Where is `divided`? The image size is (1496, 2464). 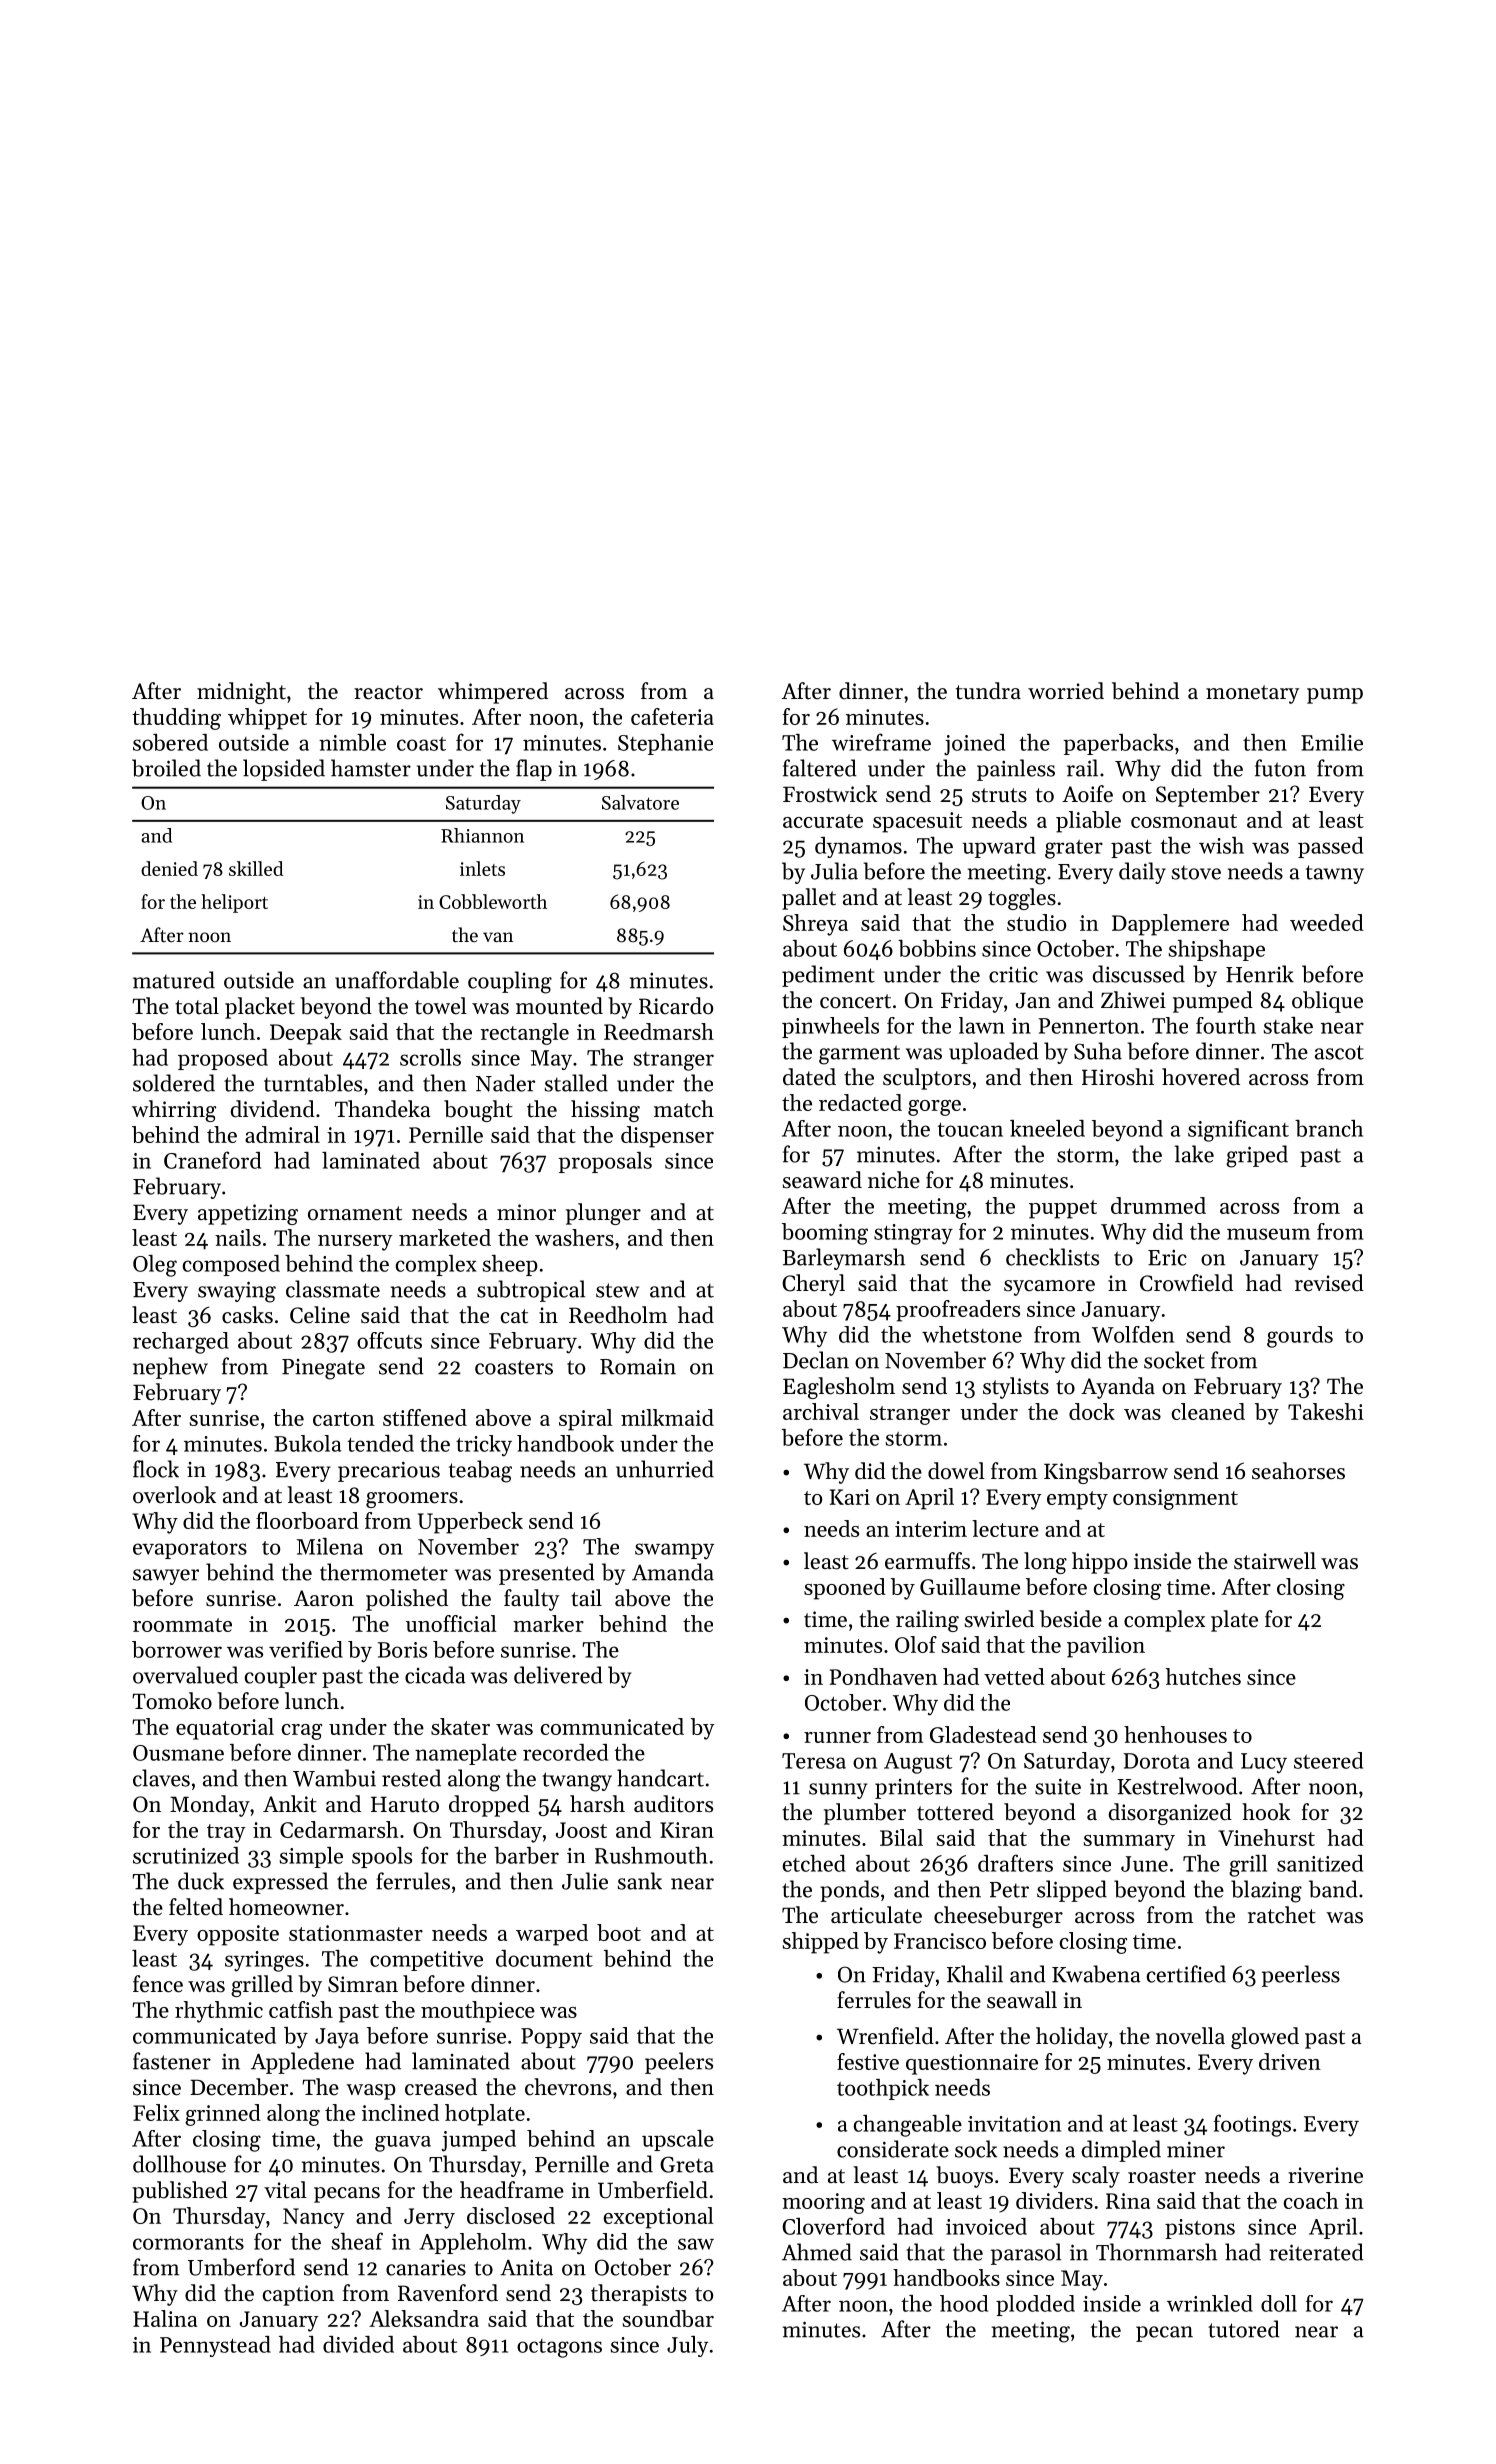
divided is located at coordinates (358, 2344).
